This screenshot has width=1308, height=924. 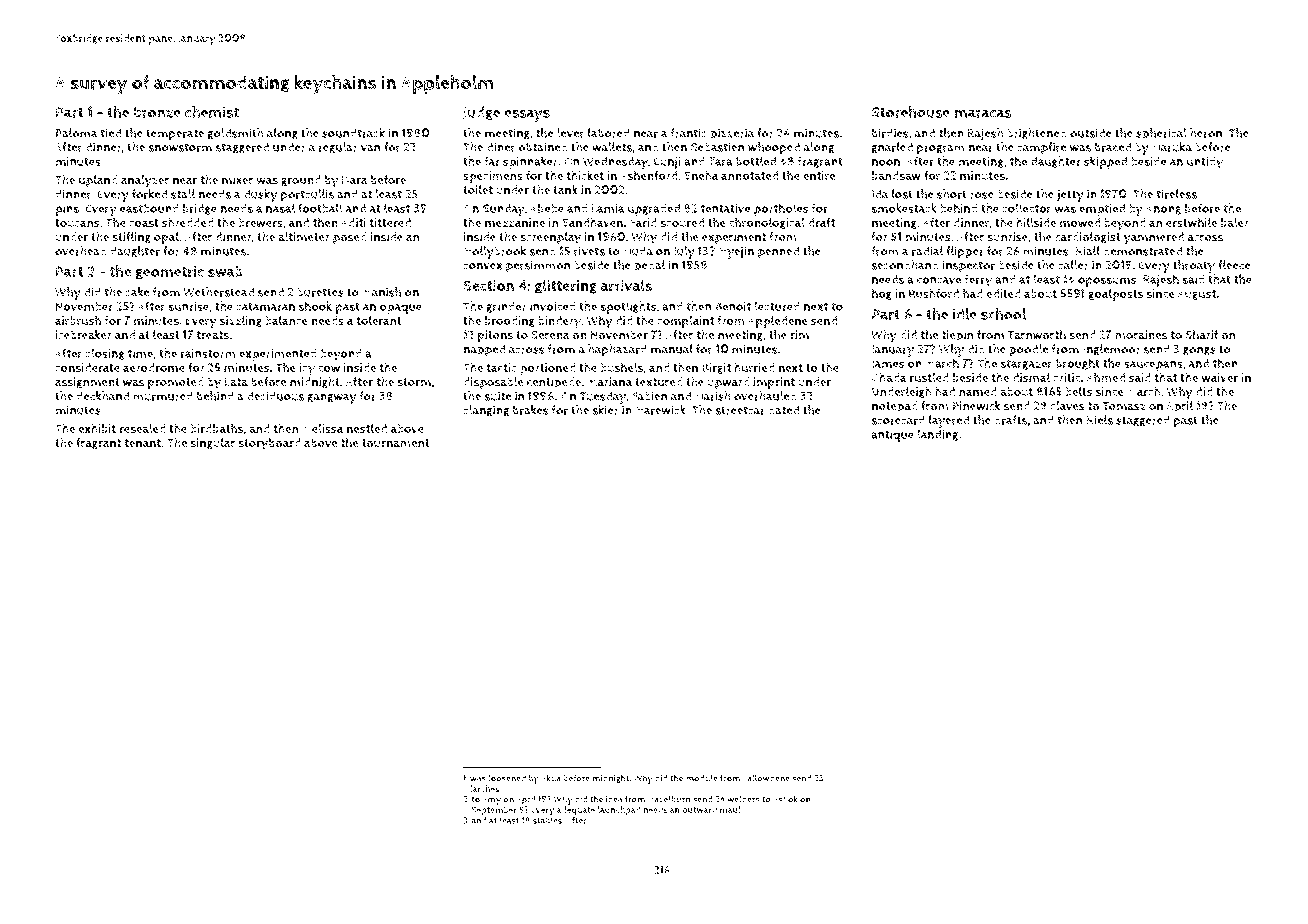 I want to click on upland, so click(x=98, y=181).
